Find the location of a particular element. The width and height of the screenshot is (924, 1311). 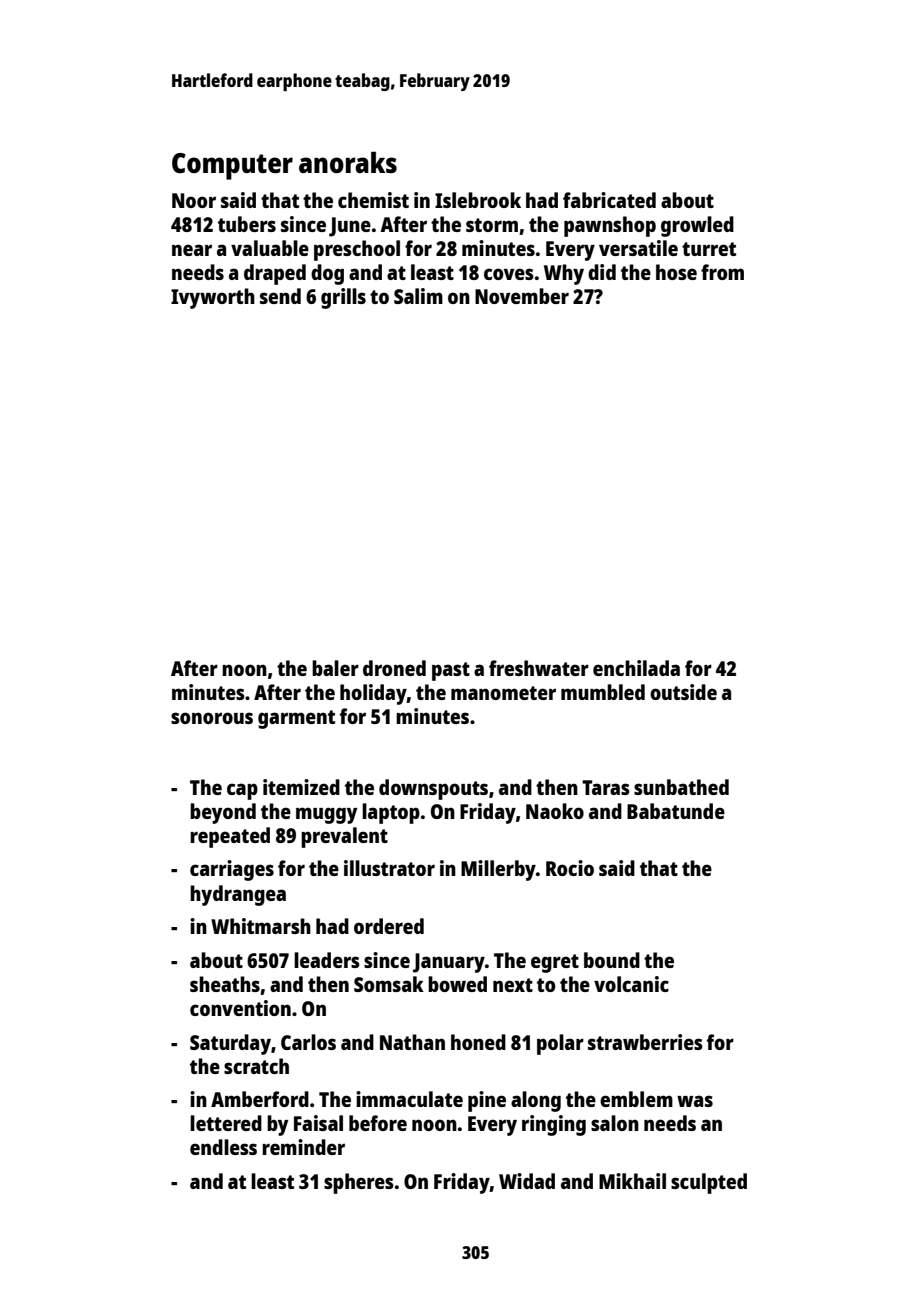

from is located at coordinates (722, 272).
